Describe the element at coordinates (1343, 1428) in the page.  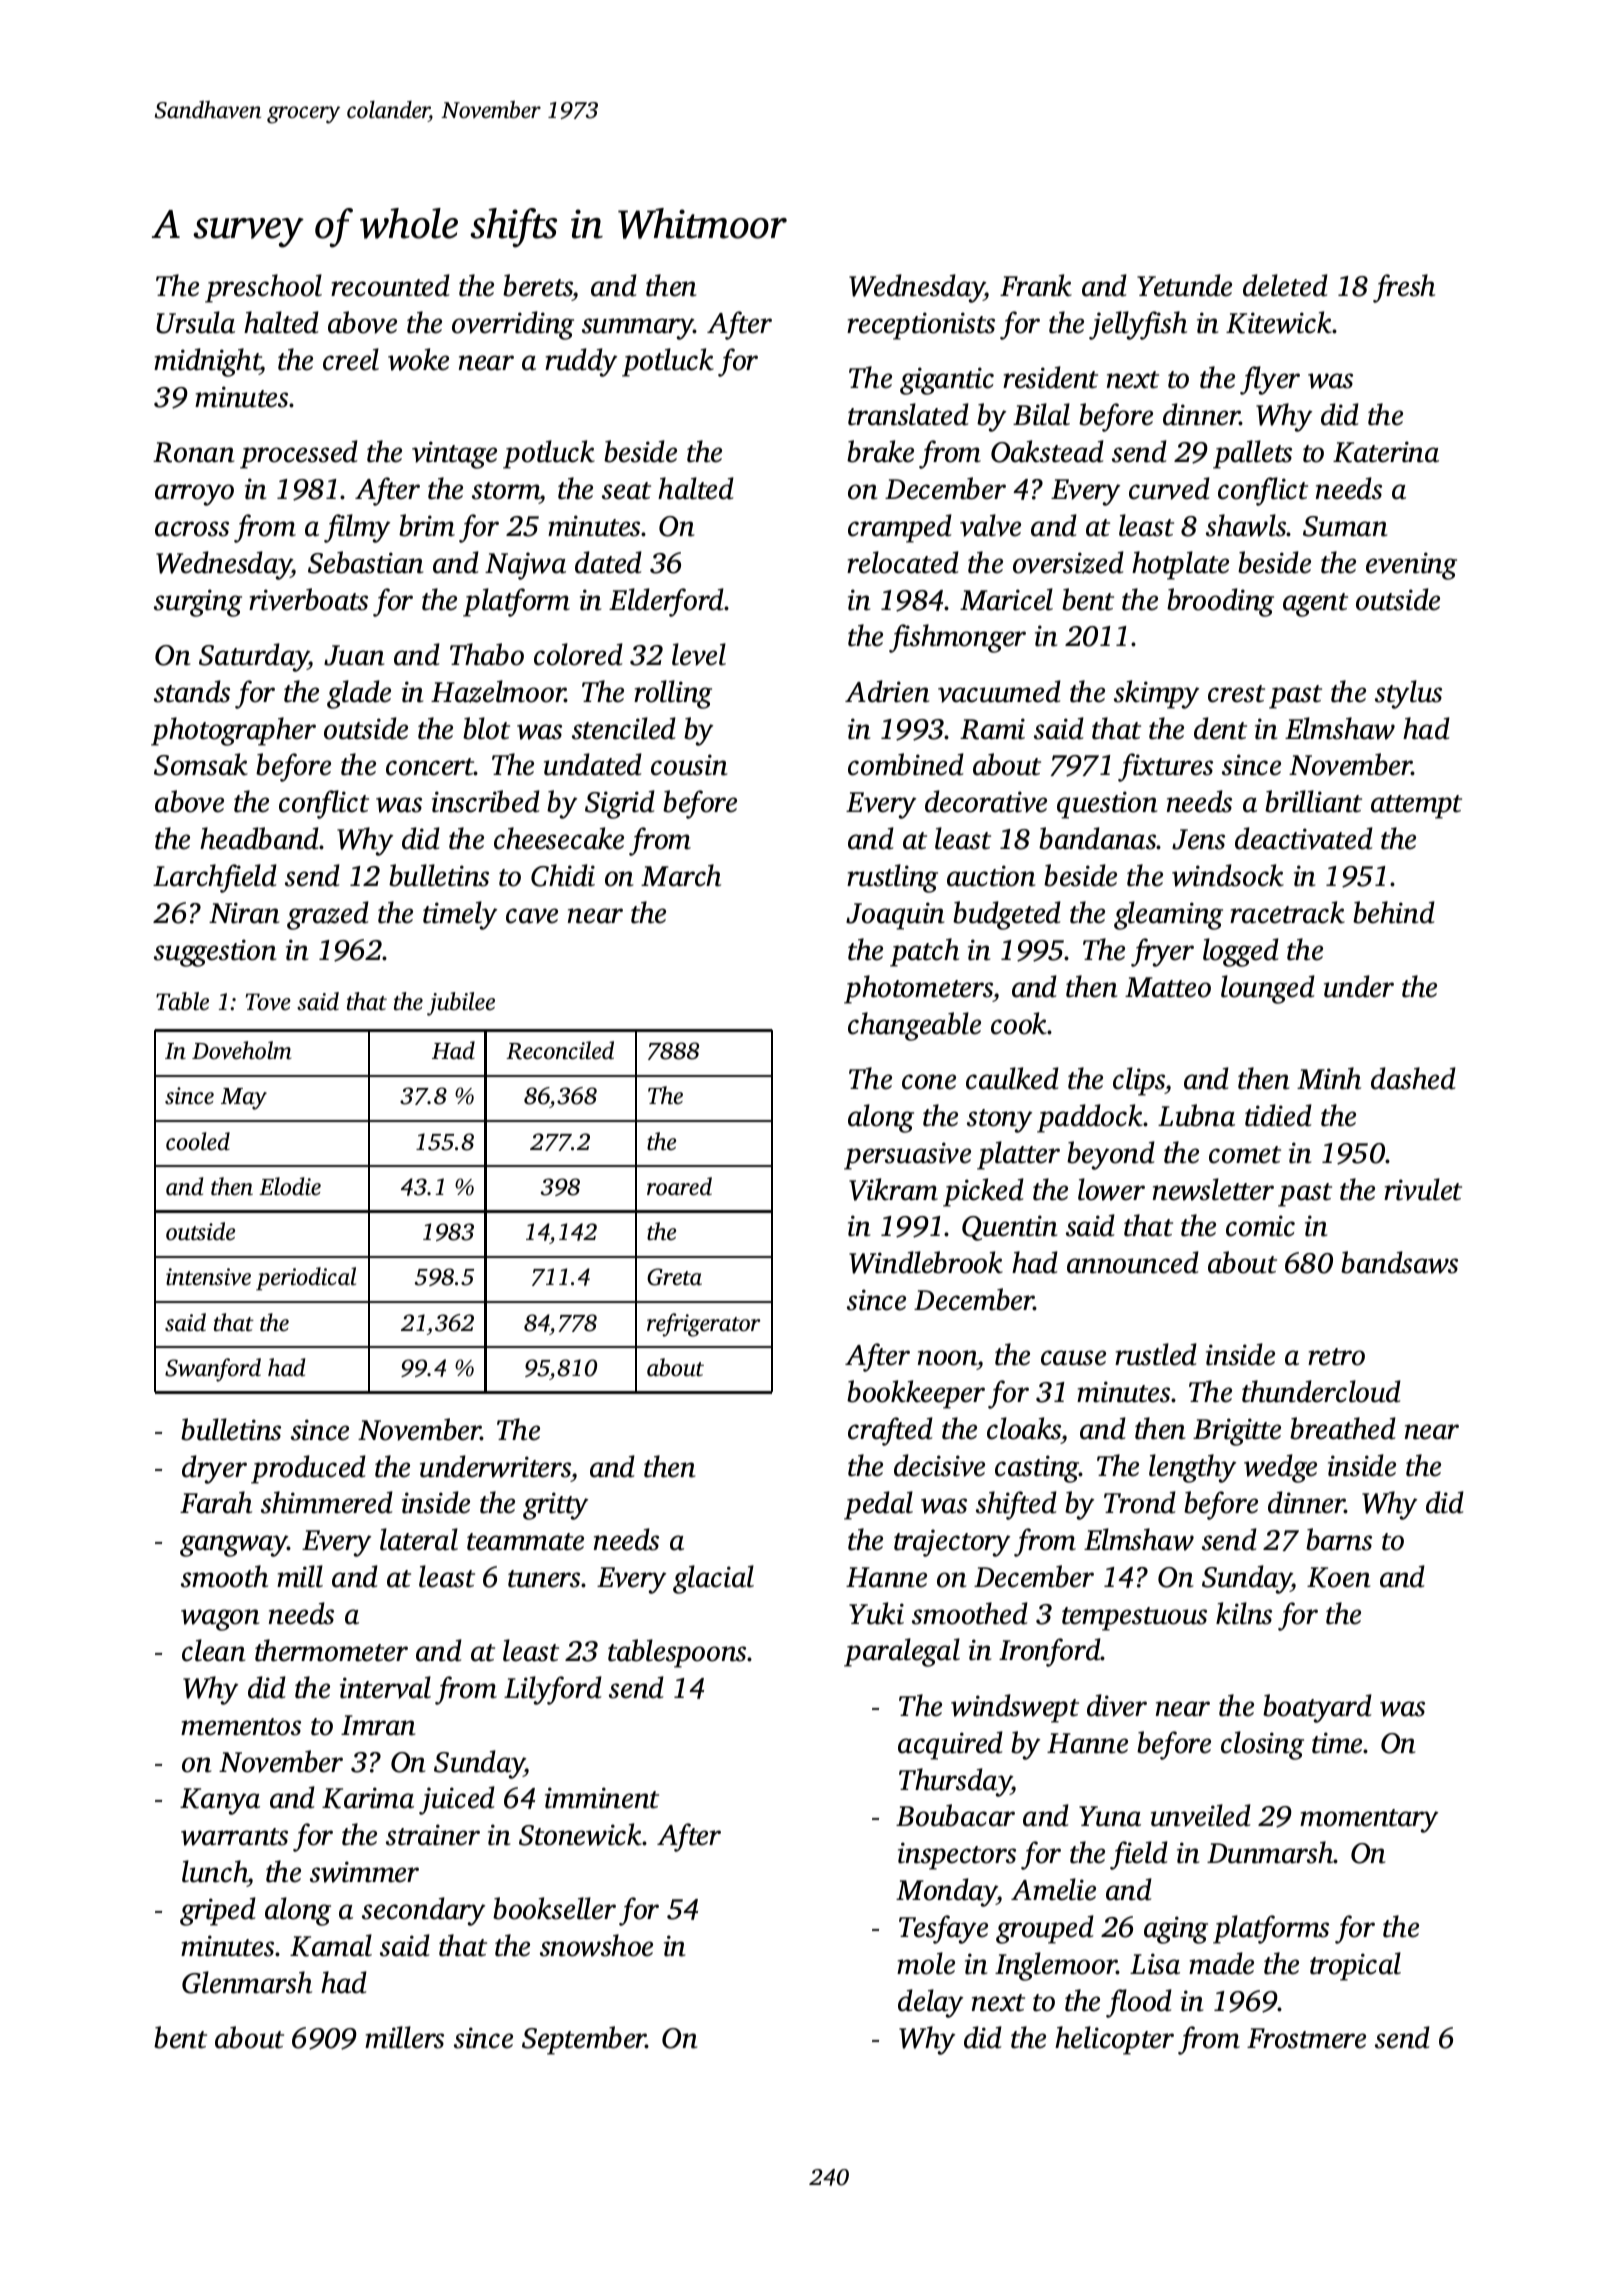
I see `breathed` at that location.
